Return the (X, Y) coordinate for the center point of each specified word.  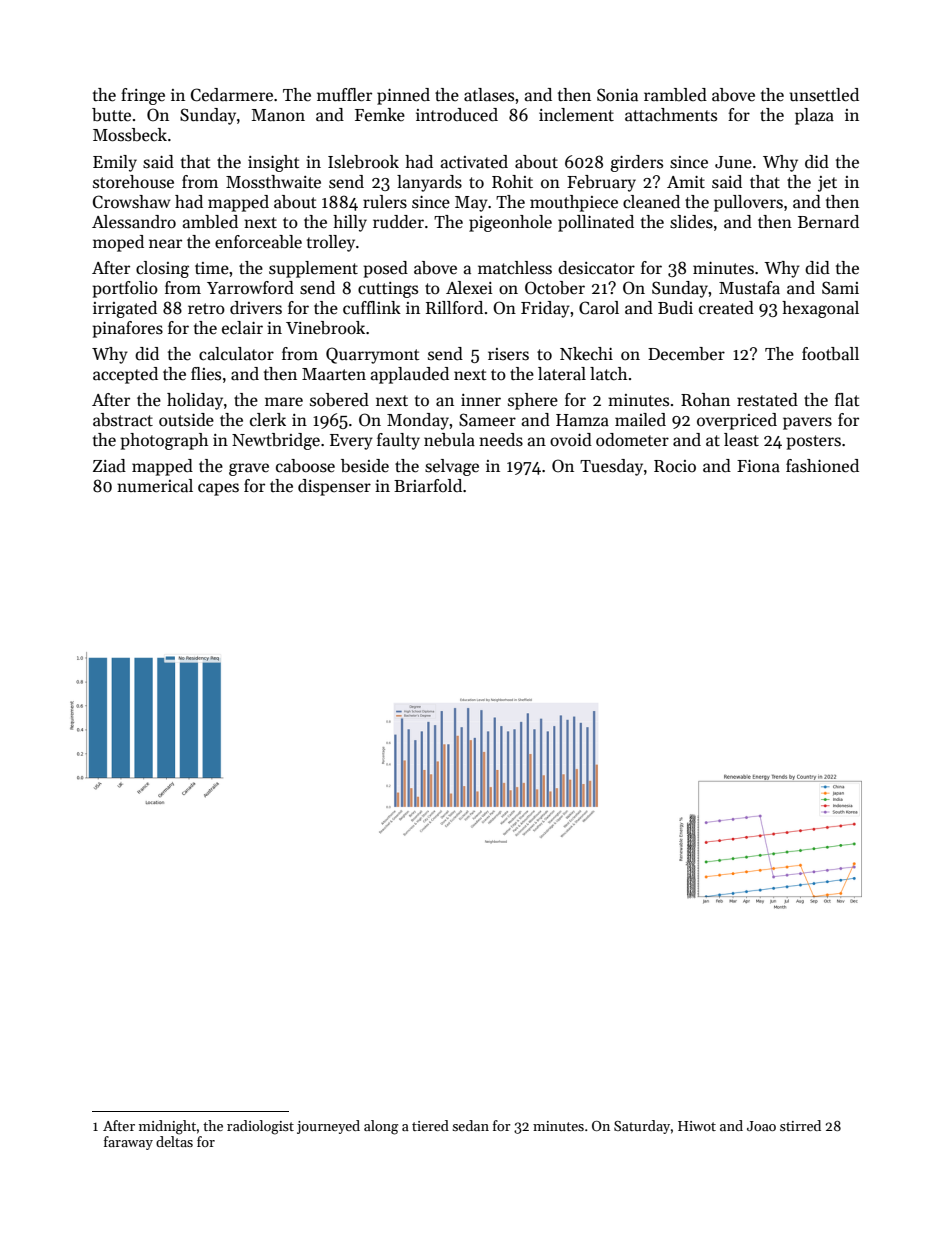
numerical (155, 486)
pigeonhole (510, 223)
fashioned (822, 466)
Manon (278, 115)
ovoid (571, 440)
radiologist (260, 1127)
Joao (761, 1126)
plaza (814, 116)
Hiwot (697, 1126)
